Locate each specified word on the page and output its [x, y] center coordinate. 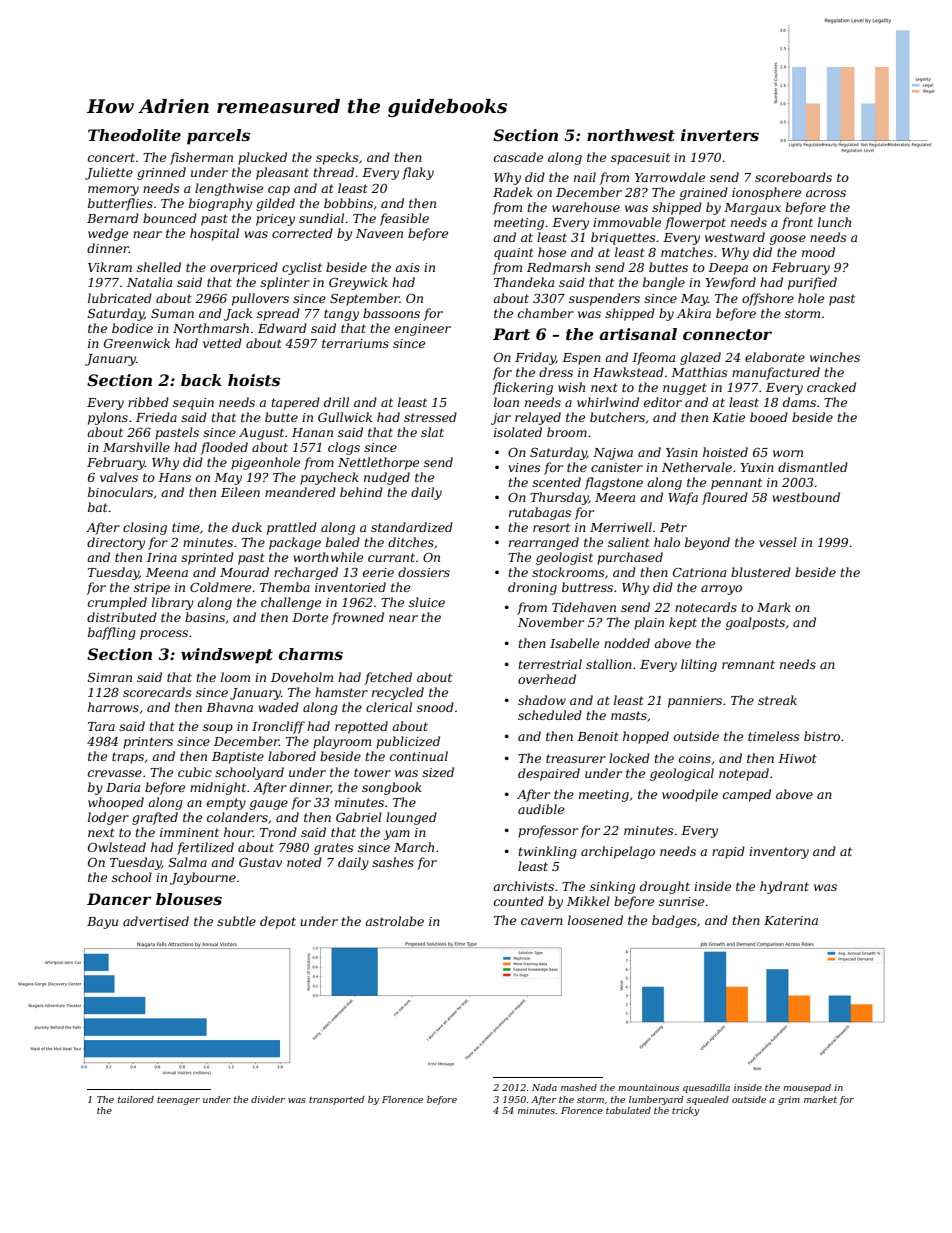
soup [218, 729]
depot [278, 922]
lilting [699, 665]
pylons [108, 418]
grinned [161, 173]
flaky [418, 173]
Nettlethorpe [378, 463]
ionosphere [766, 193]
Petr [673, 527]
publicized [408, 742]
